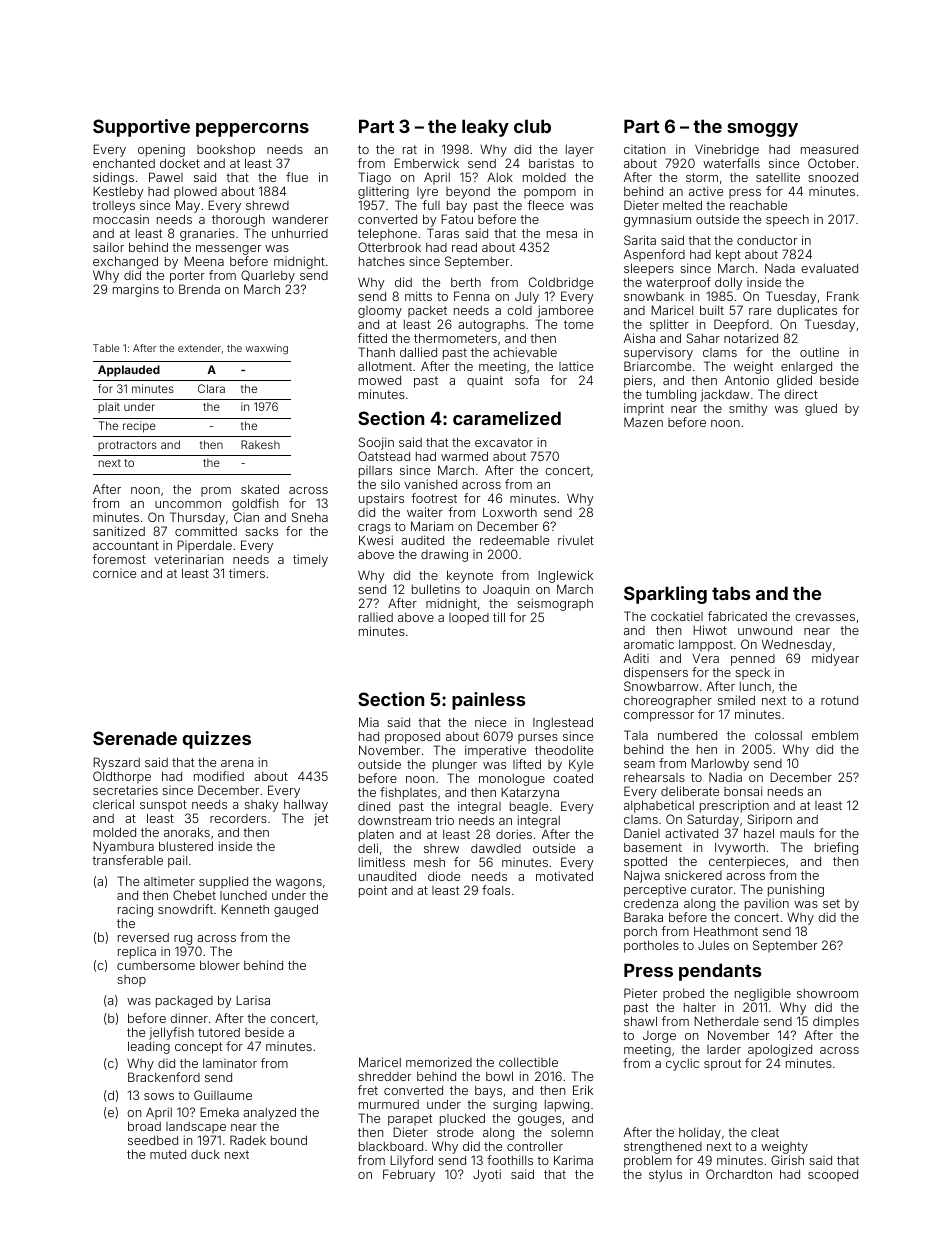 The image size is (952, 1233). Describe the element at coordinates (139, 427) in the screenshot. I see `recipe` at that location.
